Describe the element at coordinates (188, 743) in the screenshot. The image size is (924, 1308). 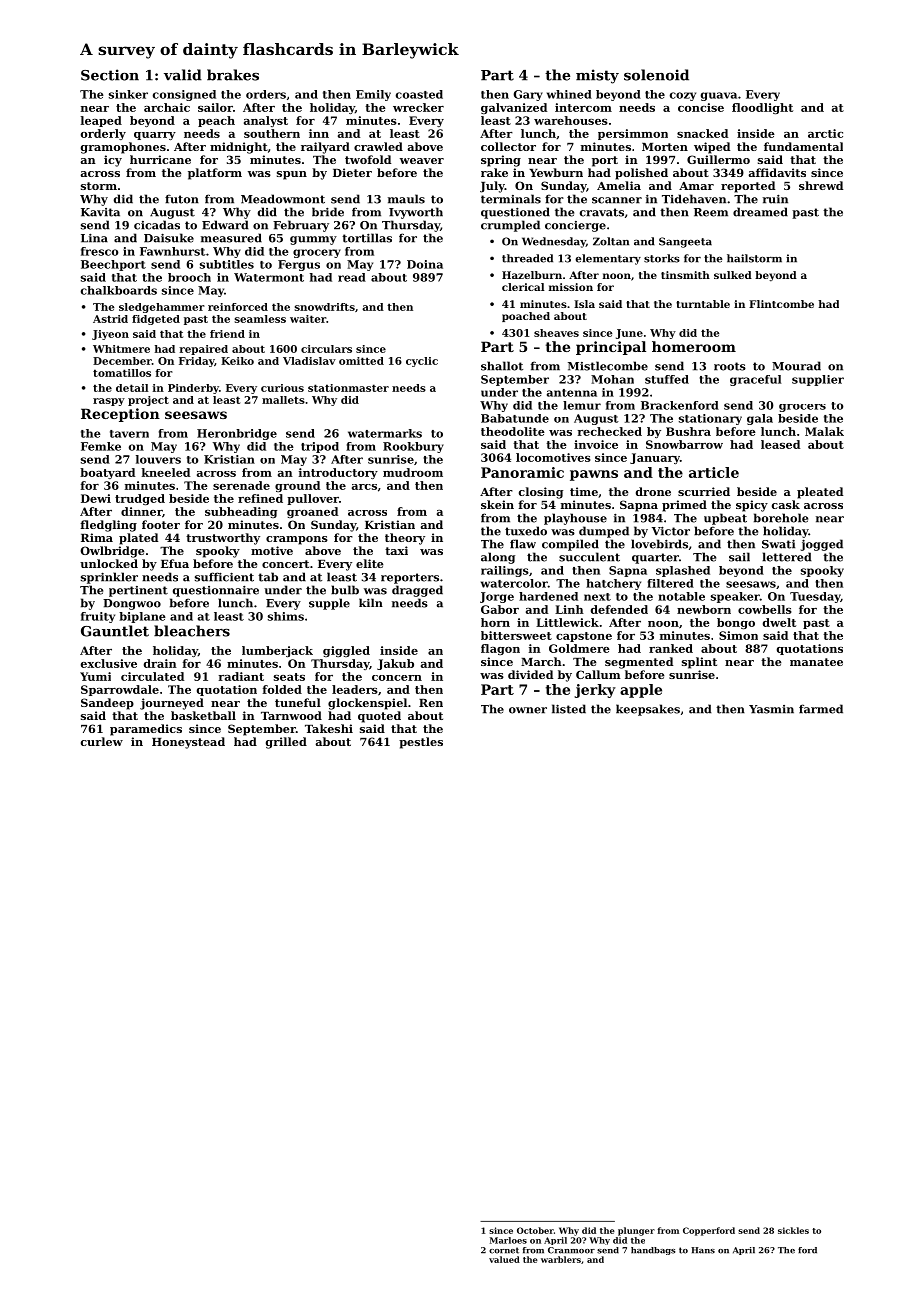
I see `Honeystead` at that location.
